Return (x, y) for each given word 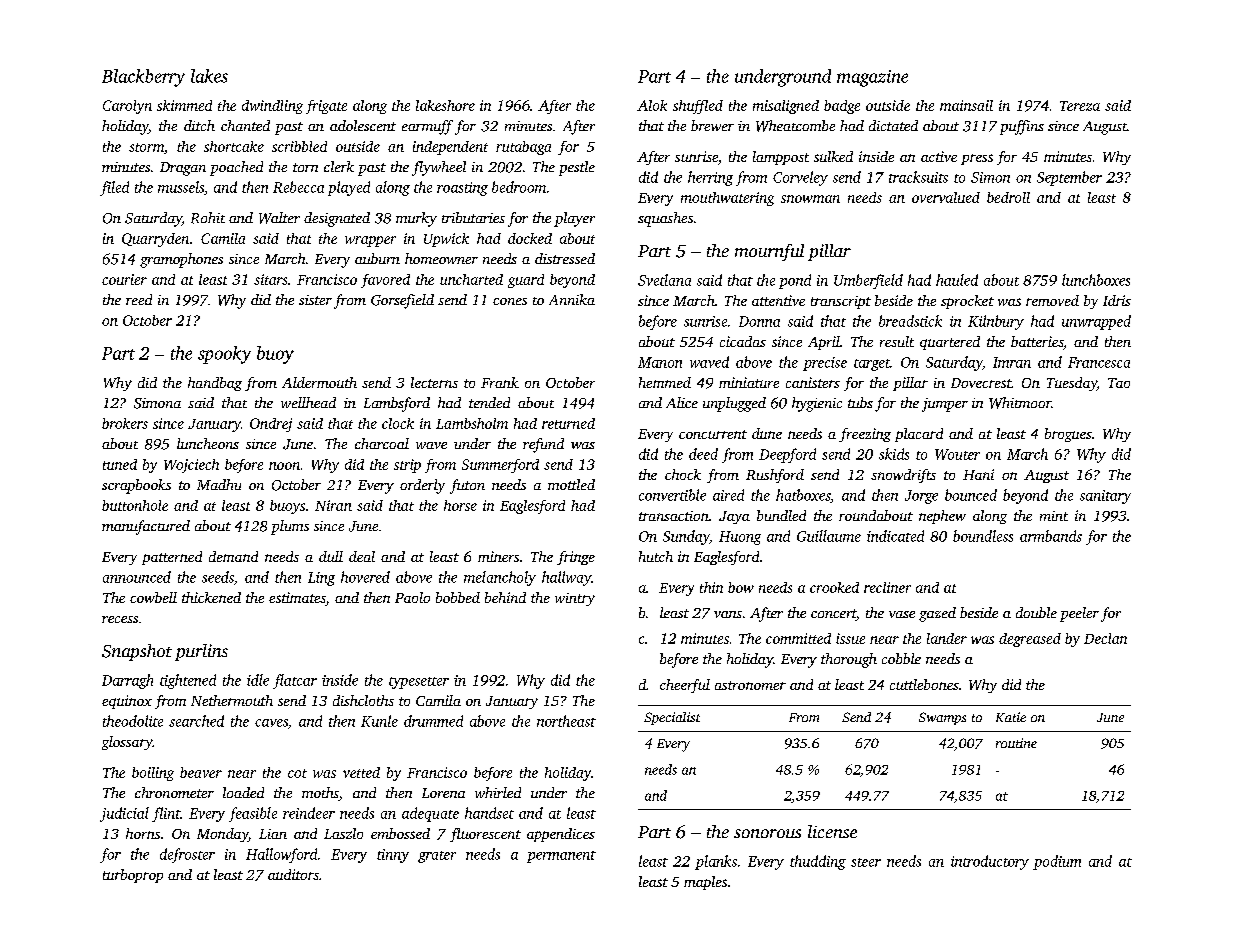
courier (124, 279)
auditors (293, 874)
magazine (872, 78)
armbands (1051, 536)
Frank (500, 382)
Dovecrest (981, 383)
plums (290, 527)
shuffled (698, 107)
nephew (942, 517)
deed (703, 454)
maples (705, 883)
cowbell (153, 597)
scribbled (299, 146)
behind (505, 597)
